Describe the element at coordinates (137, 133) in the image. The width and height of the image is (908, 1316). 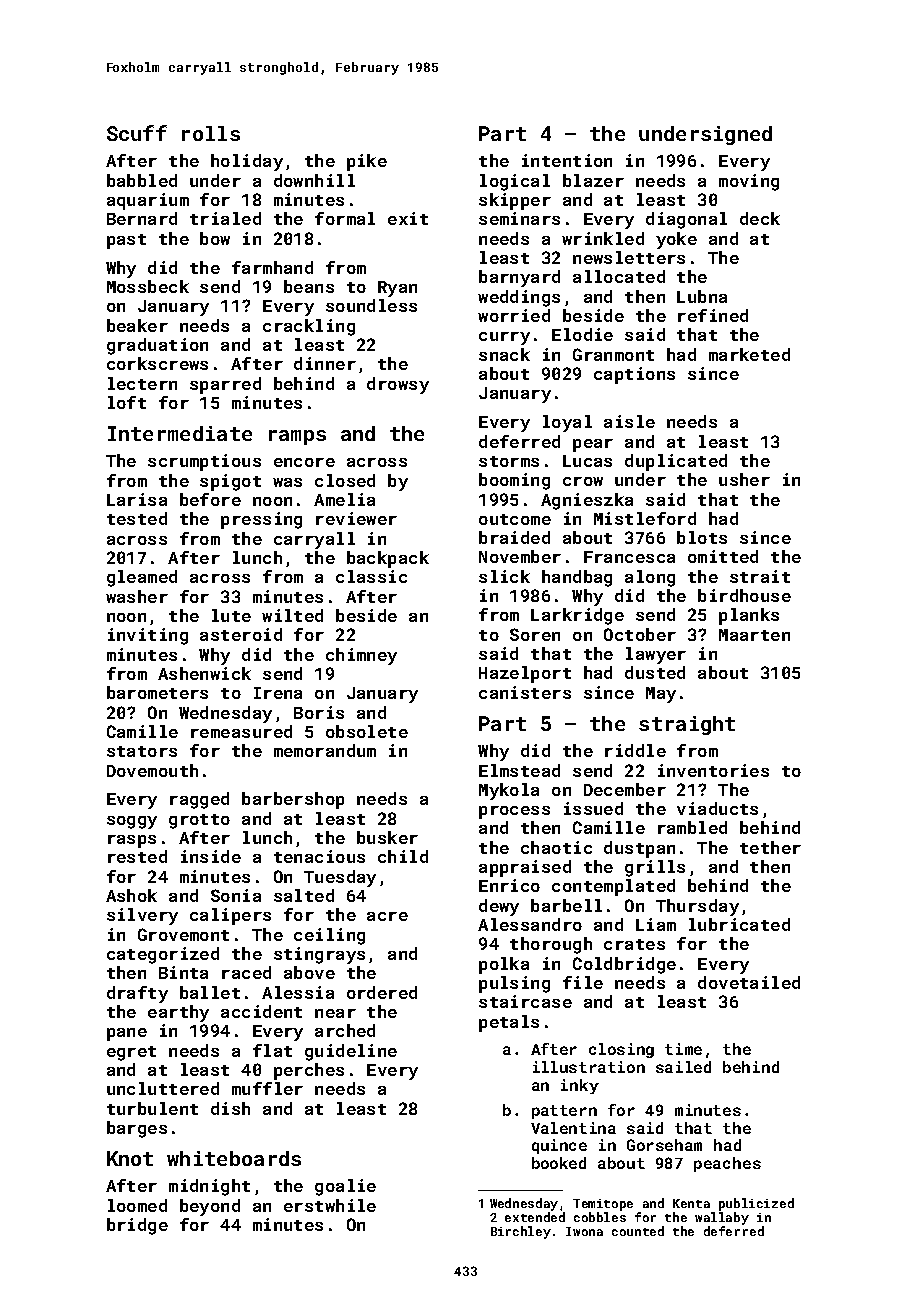
I see `Scuff` at that location.
